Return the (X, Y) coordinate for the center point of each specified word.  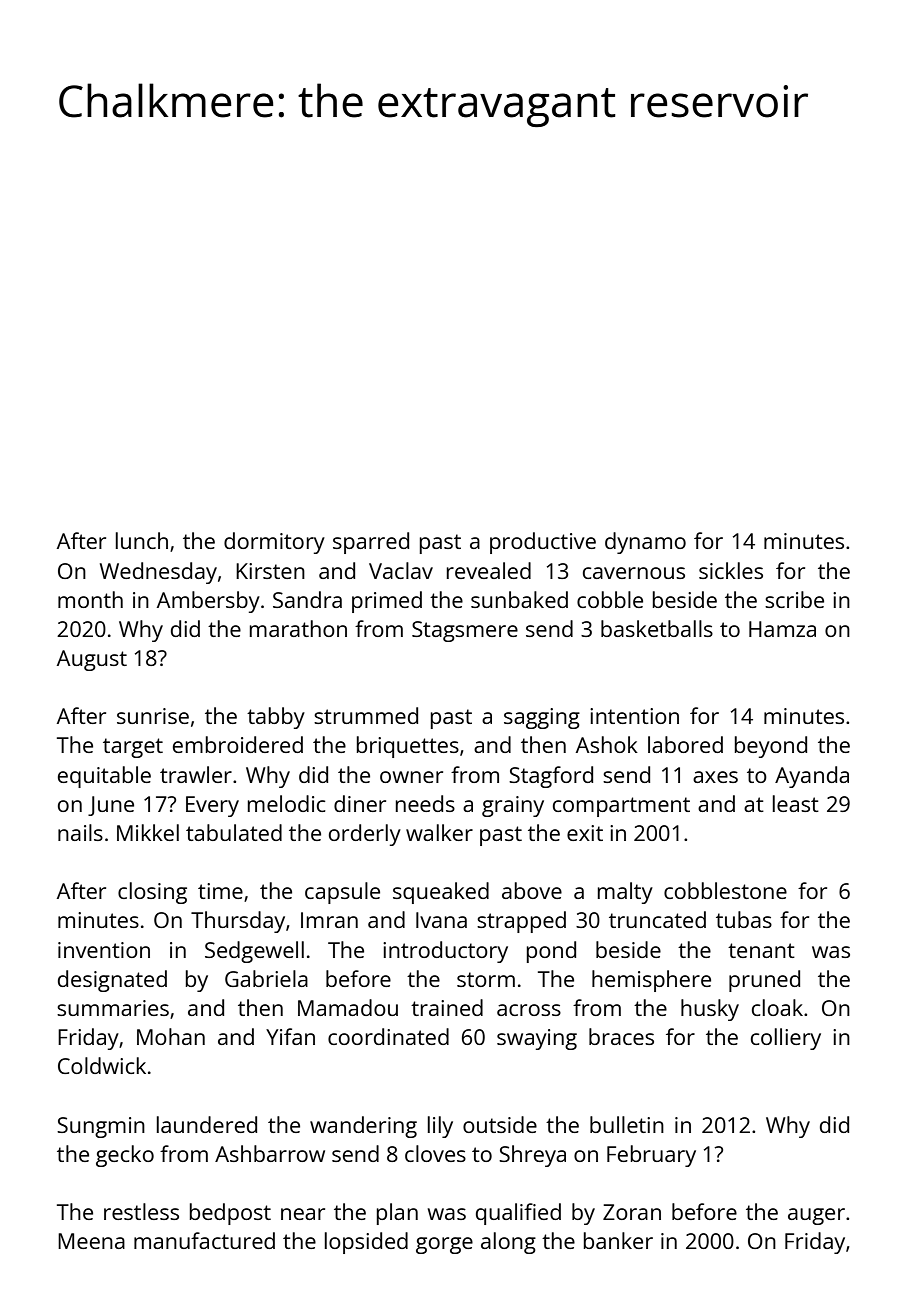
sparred (371, 543)
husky (710, 1010)
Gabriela (266, 978)
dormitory (274, 543)
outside (500, 1124)
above (532, 890)
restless (141, 1211)
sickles (731, 570)
